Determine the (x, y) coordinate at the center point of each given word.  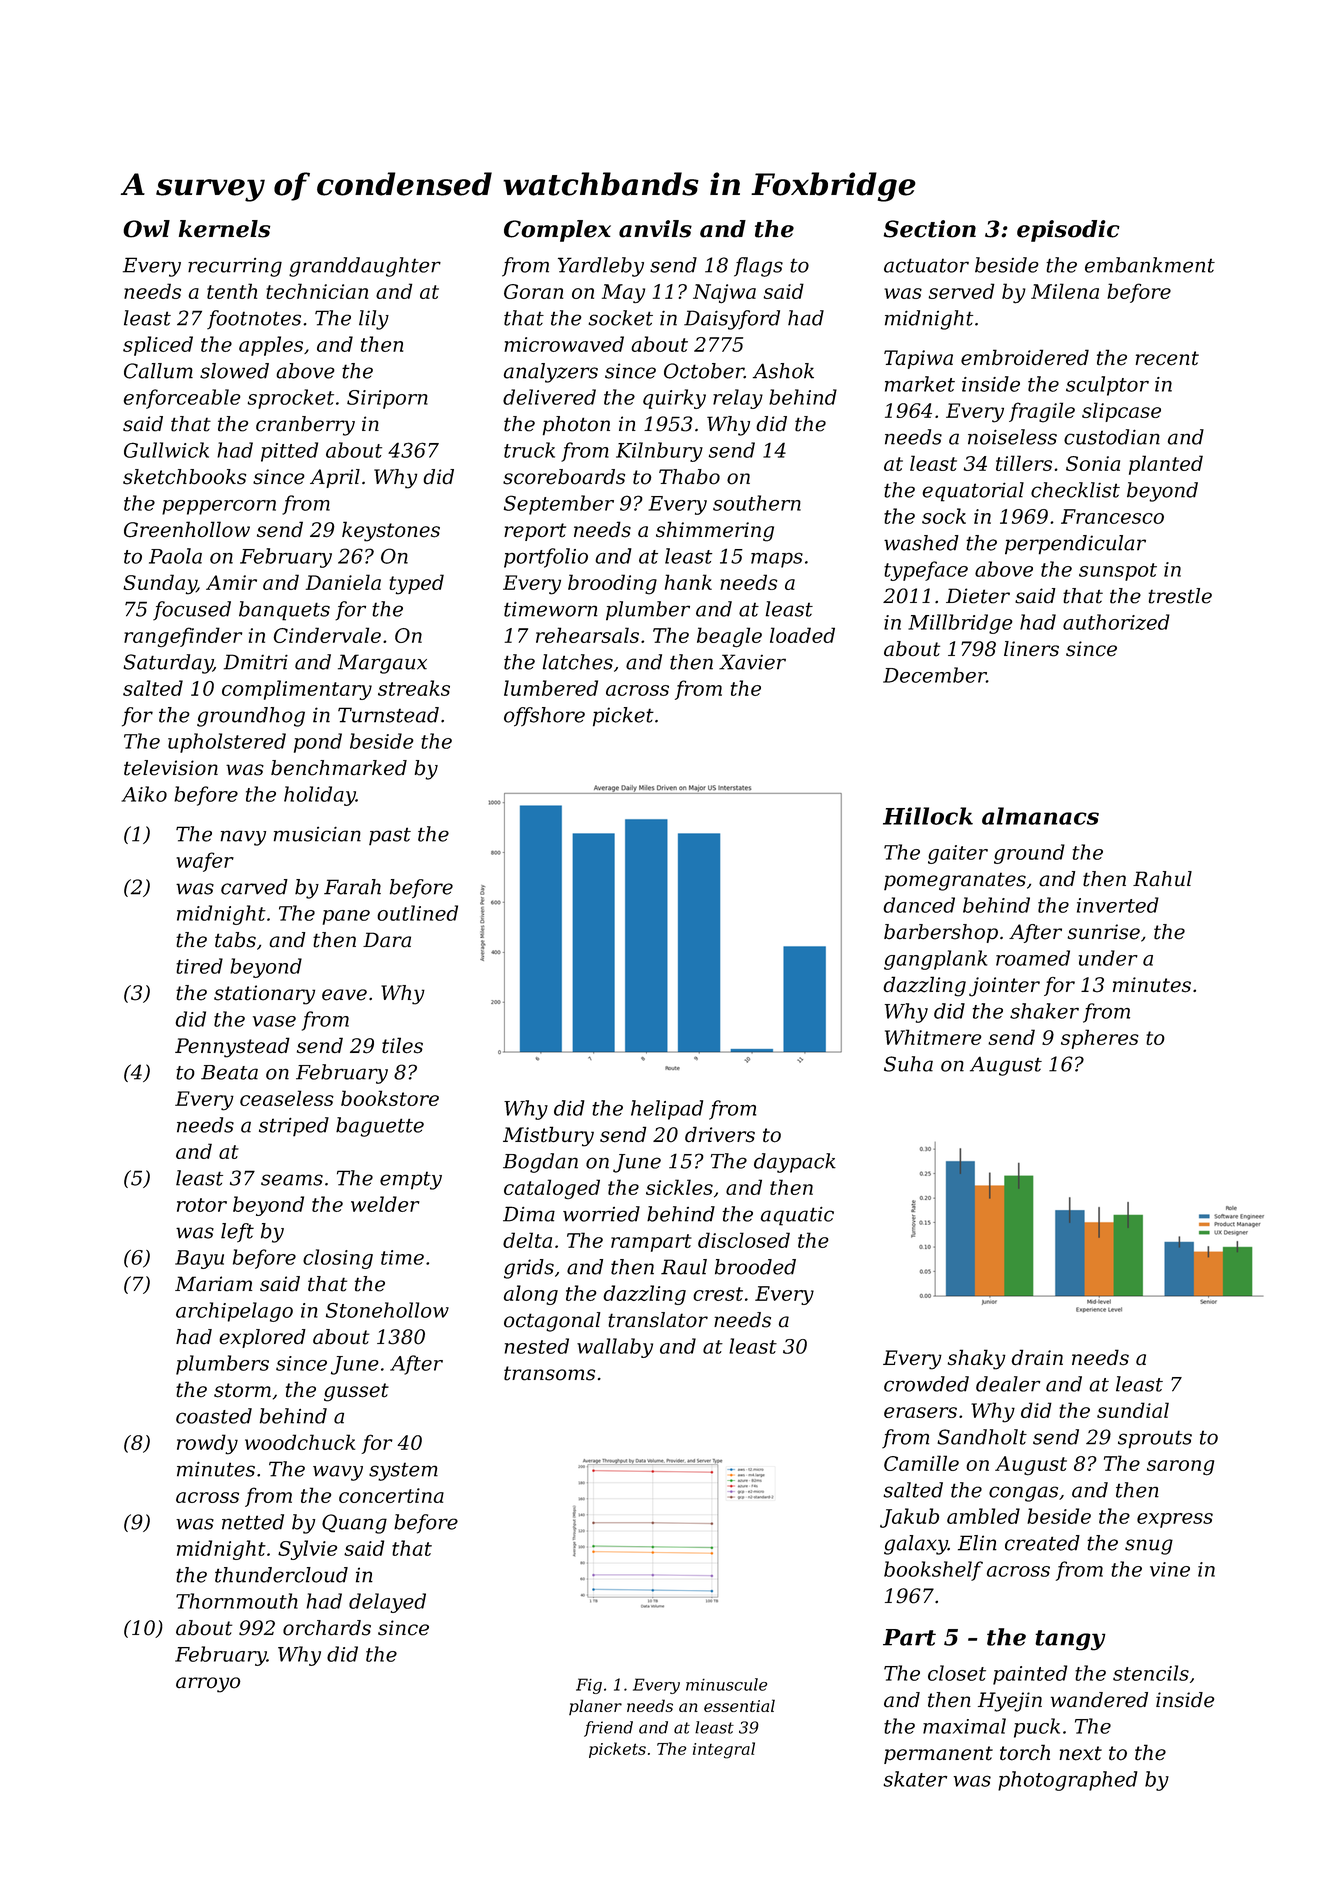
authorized (1116, 622)
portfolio (546, 558)
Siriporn (387, 399)
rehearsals (587, 635)
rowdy (207, 1444)
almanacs (1040, 816)
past (390, 836)
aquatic (797, 1216)
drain (1037, 1357)
